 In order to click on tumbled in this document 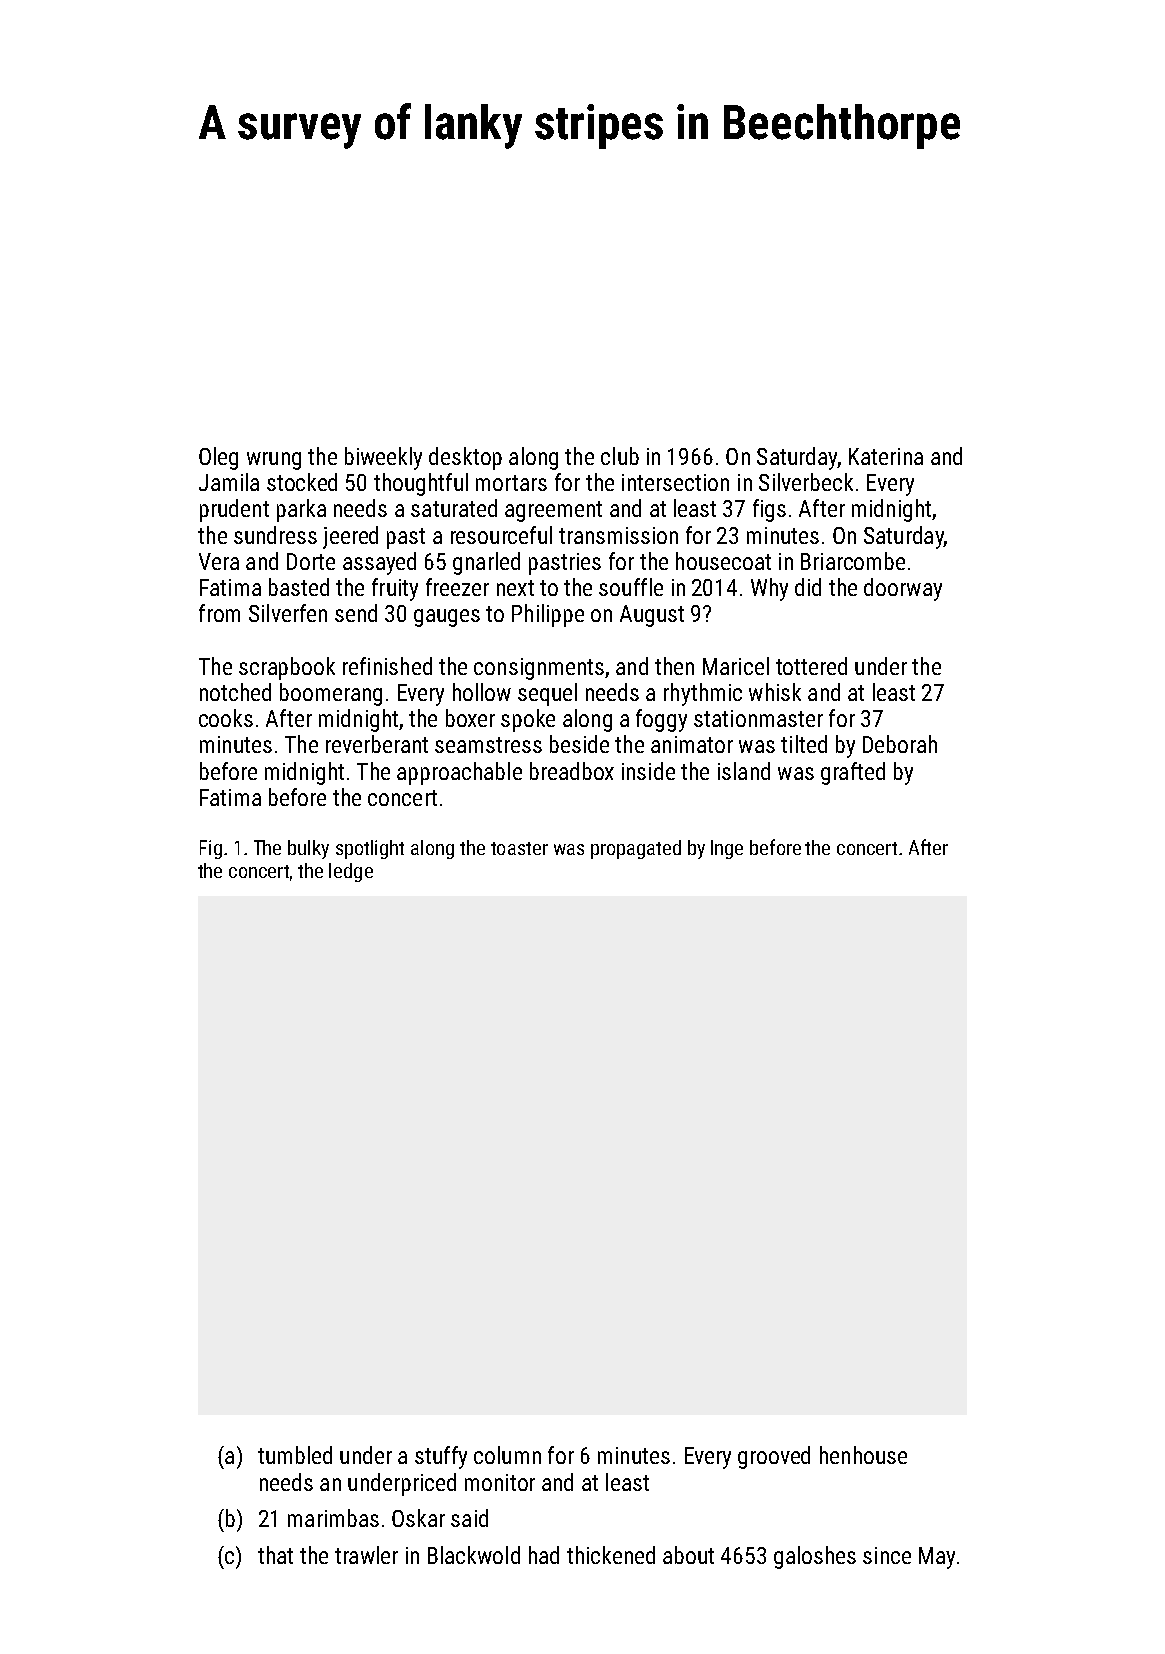, I will do `click(295, 1455)`.
